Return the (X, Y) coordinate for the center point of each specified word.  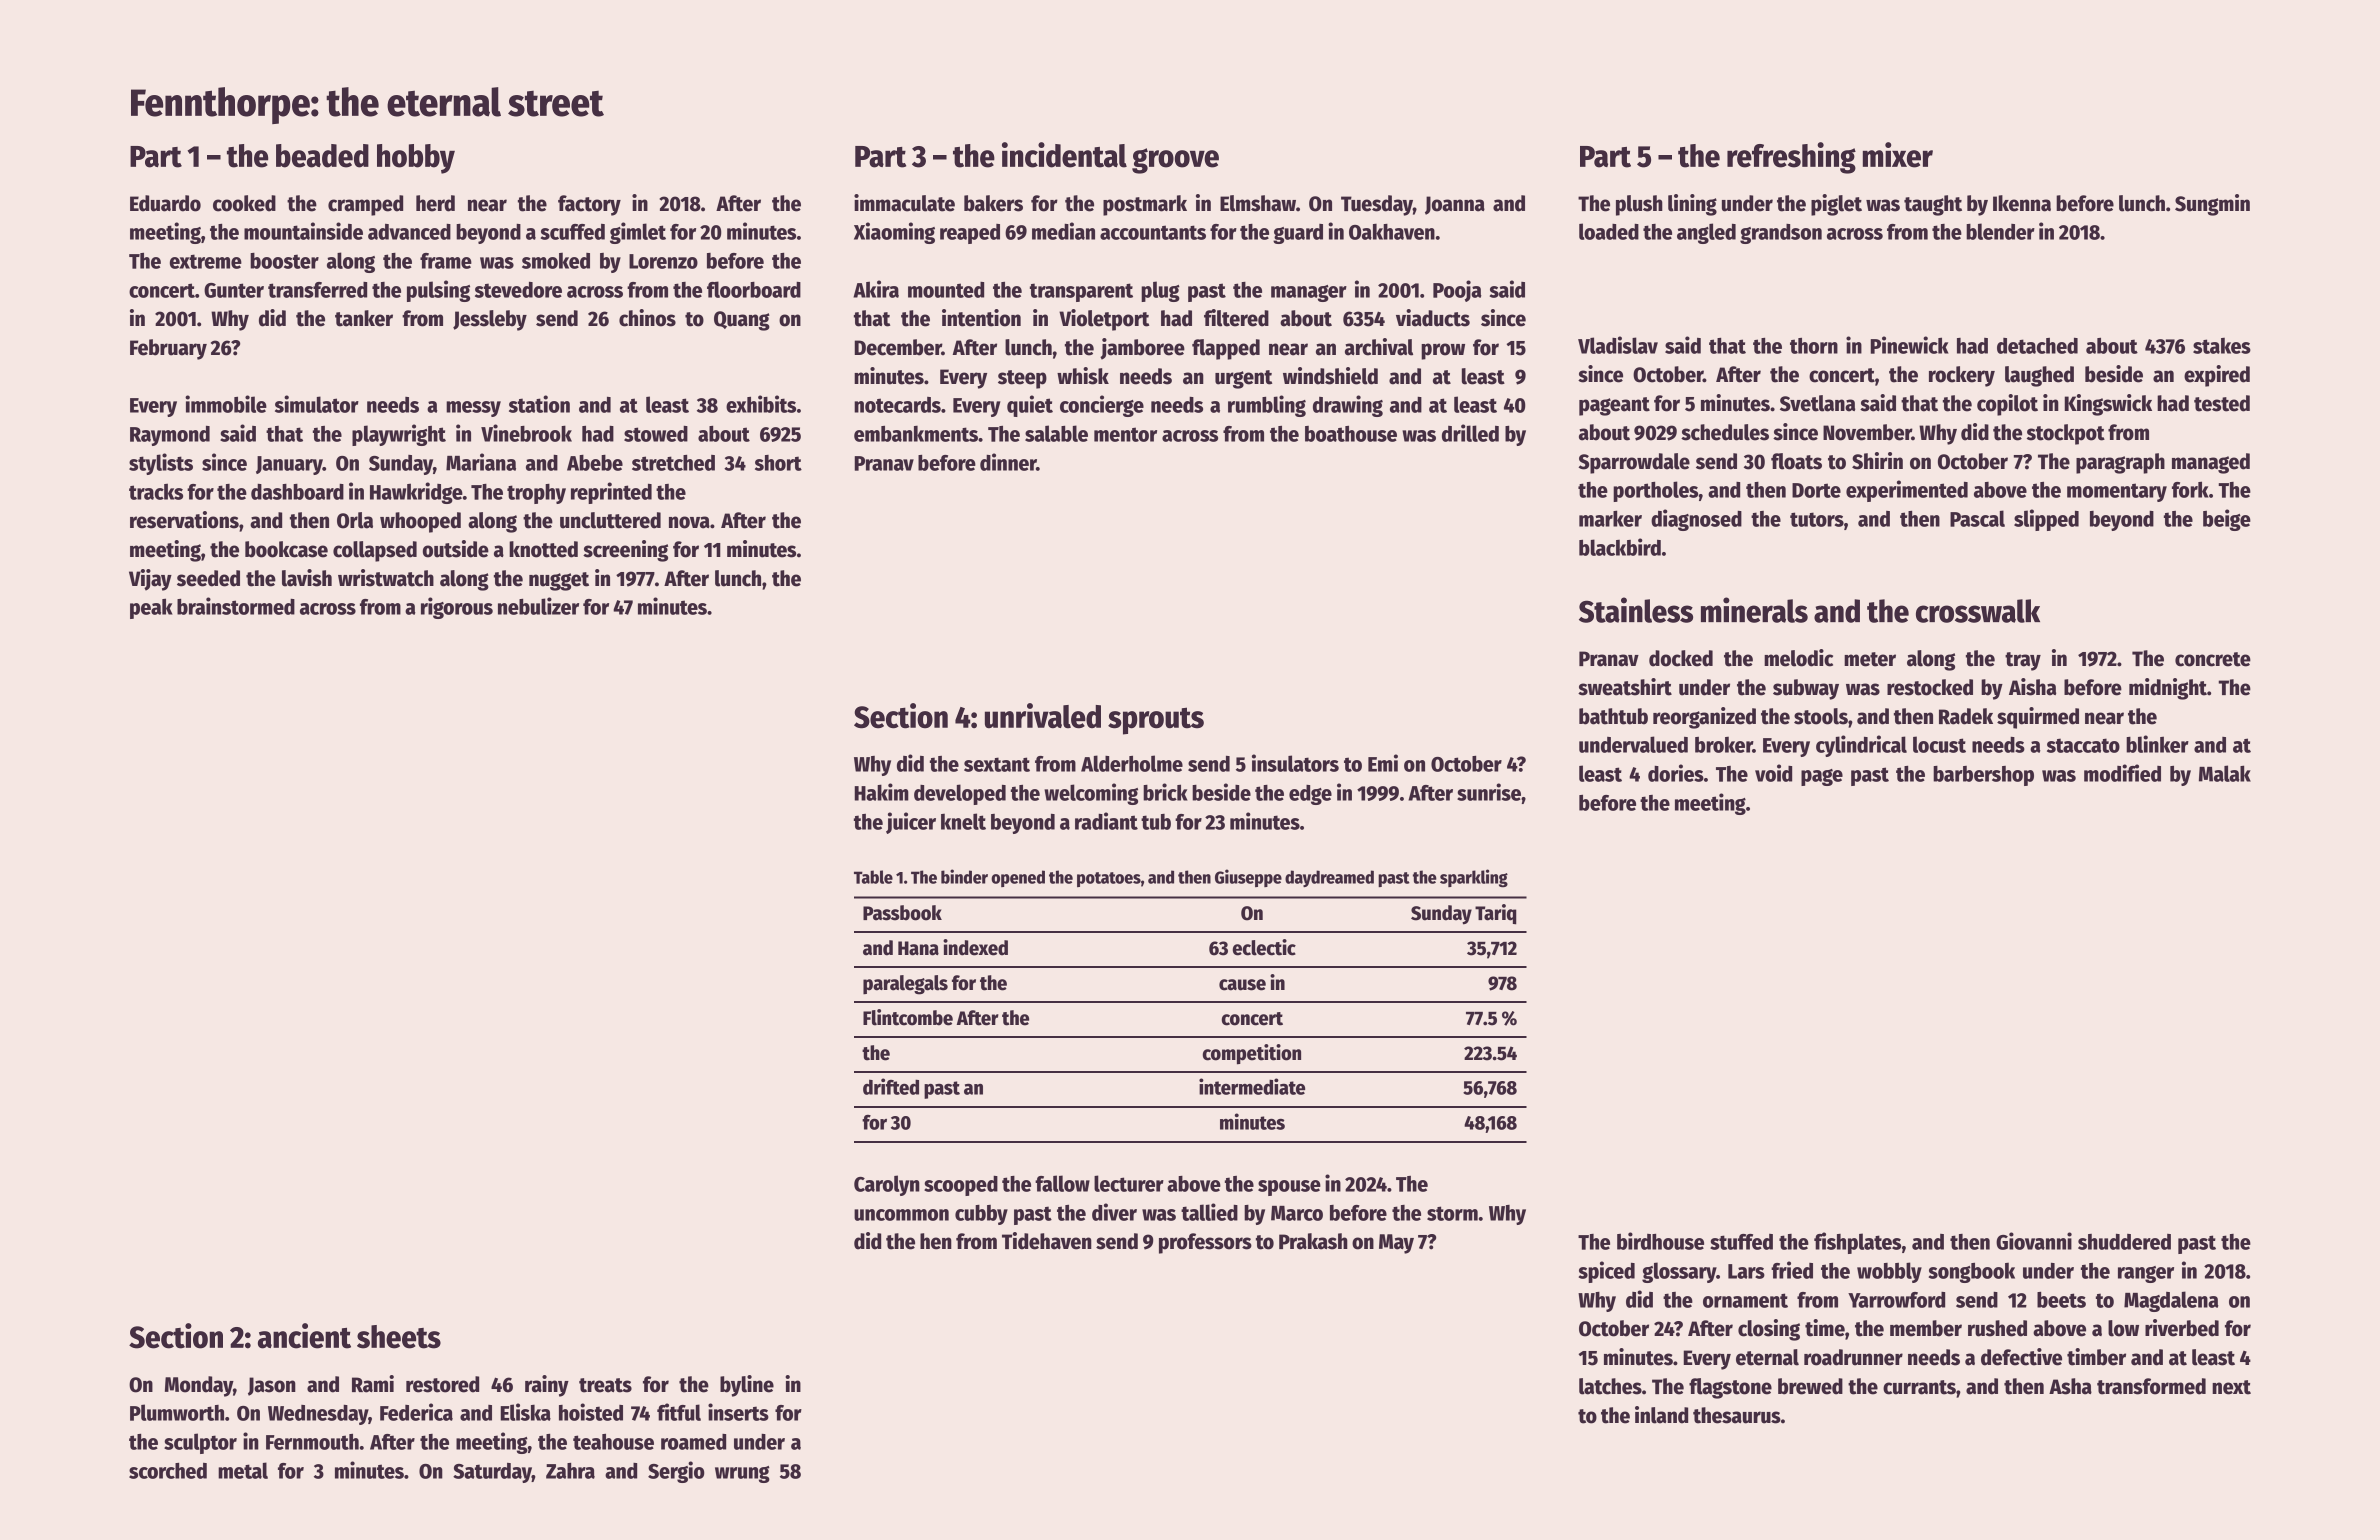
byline (747, 1386)
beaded (322, 156)
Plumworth (177, 1412)
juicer (911, 823)
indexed (975, 947)
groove (1175, 161)
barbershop (1983, 776)
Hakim (881, 792)
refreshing (1791, 158)
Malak (2225, 773)
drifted (891, 1086)
